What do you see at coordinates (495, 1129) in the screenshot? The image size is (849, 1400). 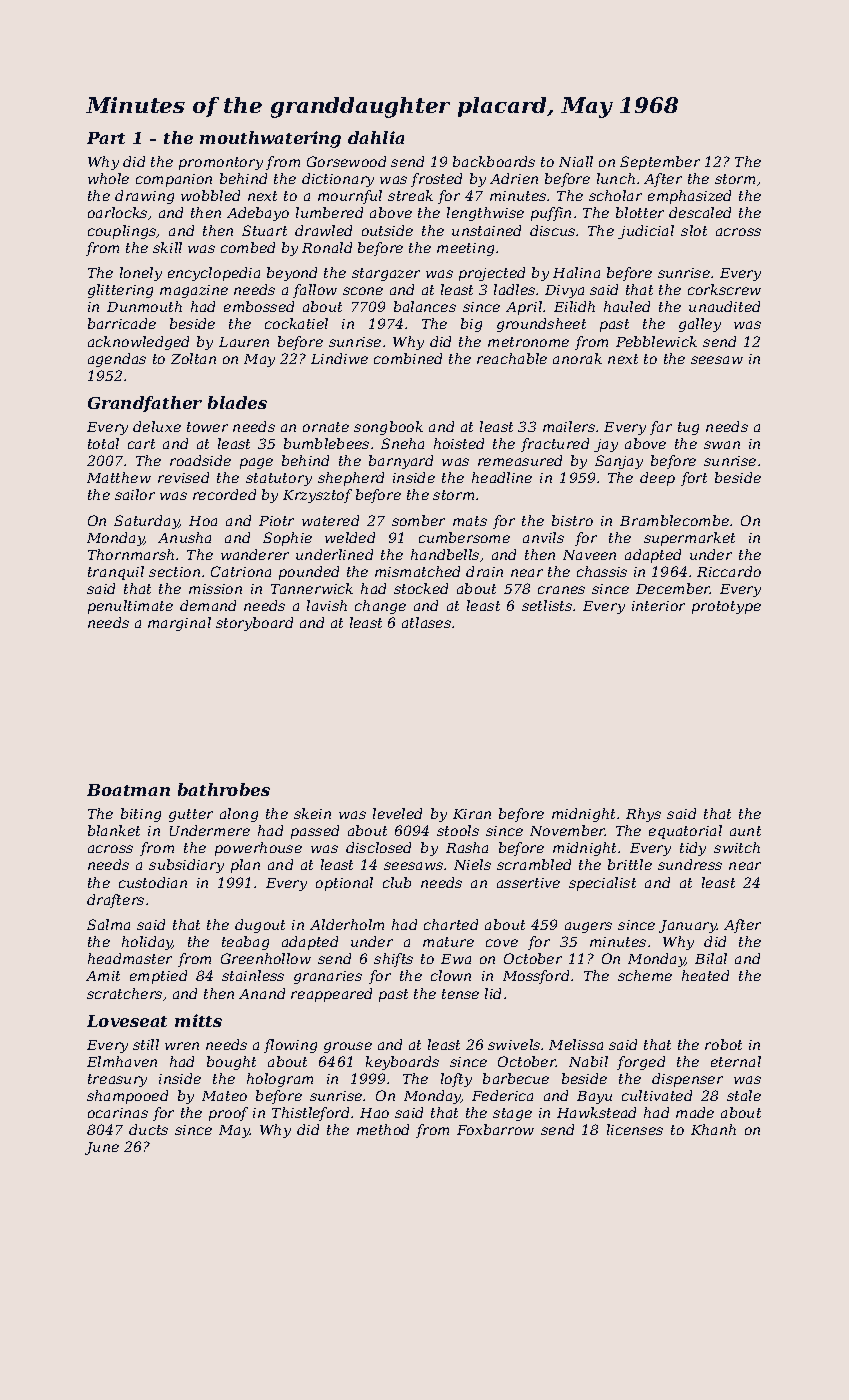 I see `Foxbarrow` at bounding box center [495, 1129].
